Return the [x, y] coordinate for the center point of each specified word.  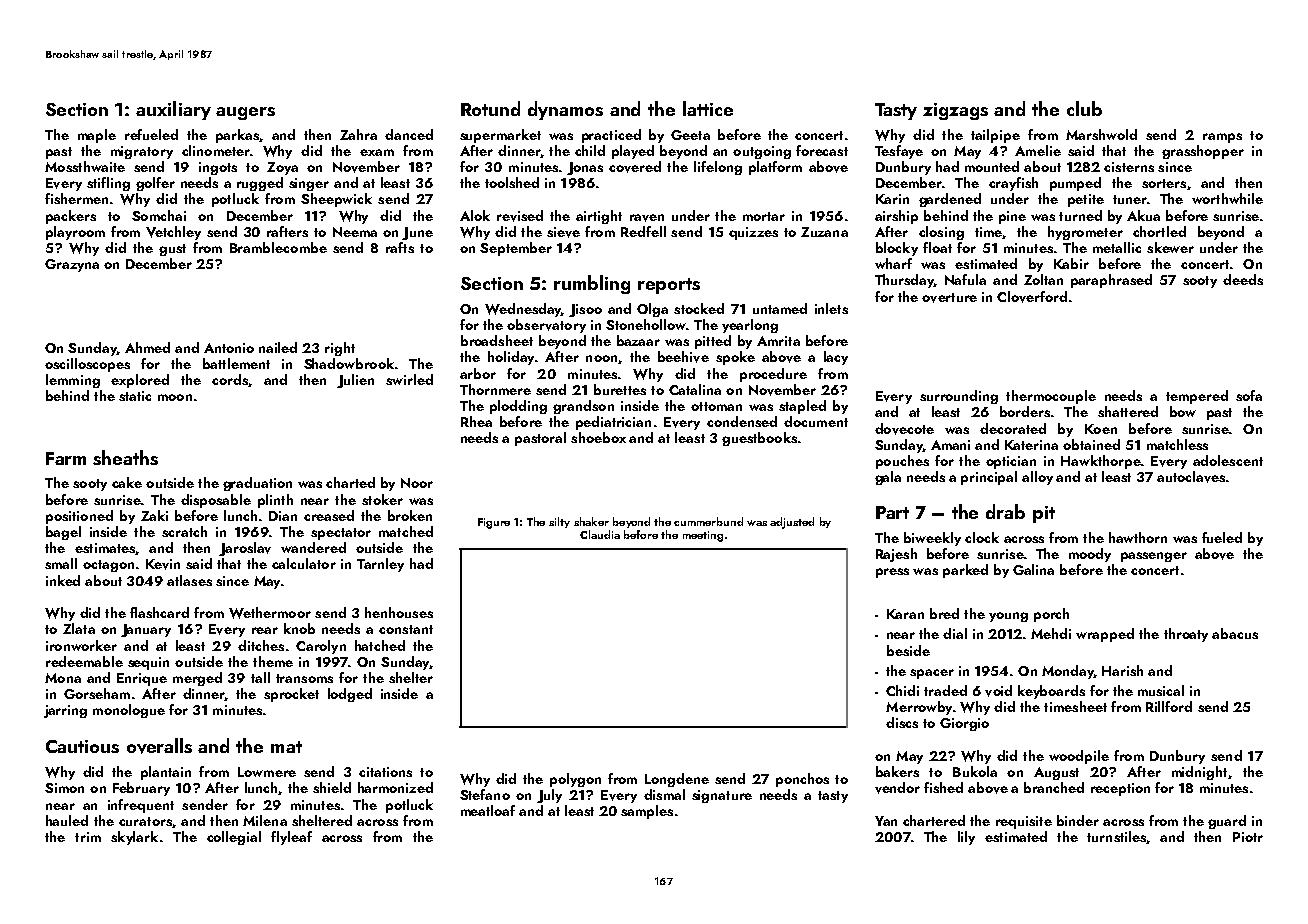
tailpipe [995, 136]
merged [197, 679]
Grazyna [72, 265]
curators [145, 821]
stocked [699, 308]
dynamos [565, 110]
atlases [189, 580]
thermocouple [1051, 397]
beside [908, 650]
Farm [66, 458]
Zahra [358, 134]
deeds [1243, 279]
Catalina [695, 389]
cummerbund [708, 521]
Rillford [1169, 706]
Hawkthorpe [1101, 462]
